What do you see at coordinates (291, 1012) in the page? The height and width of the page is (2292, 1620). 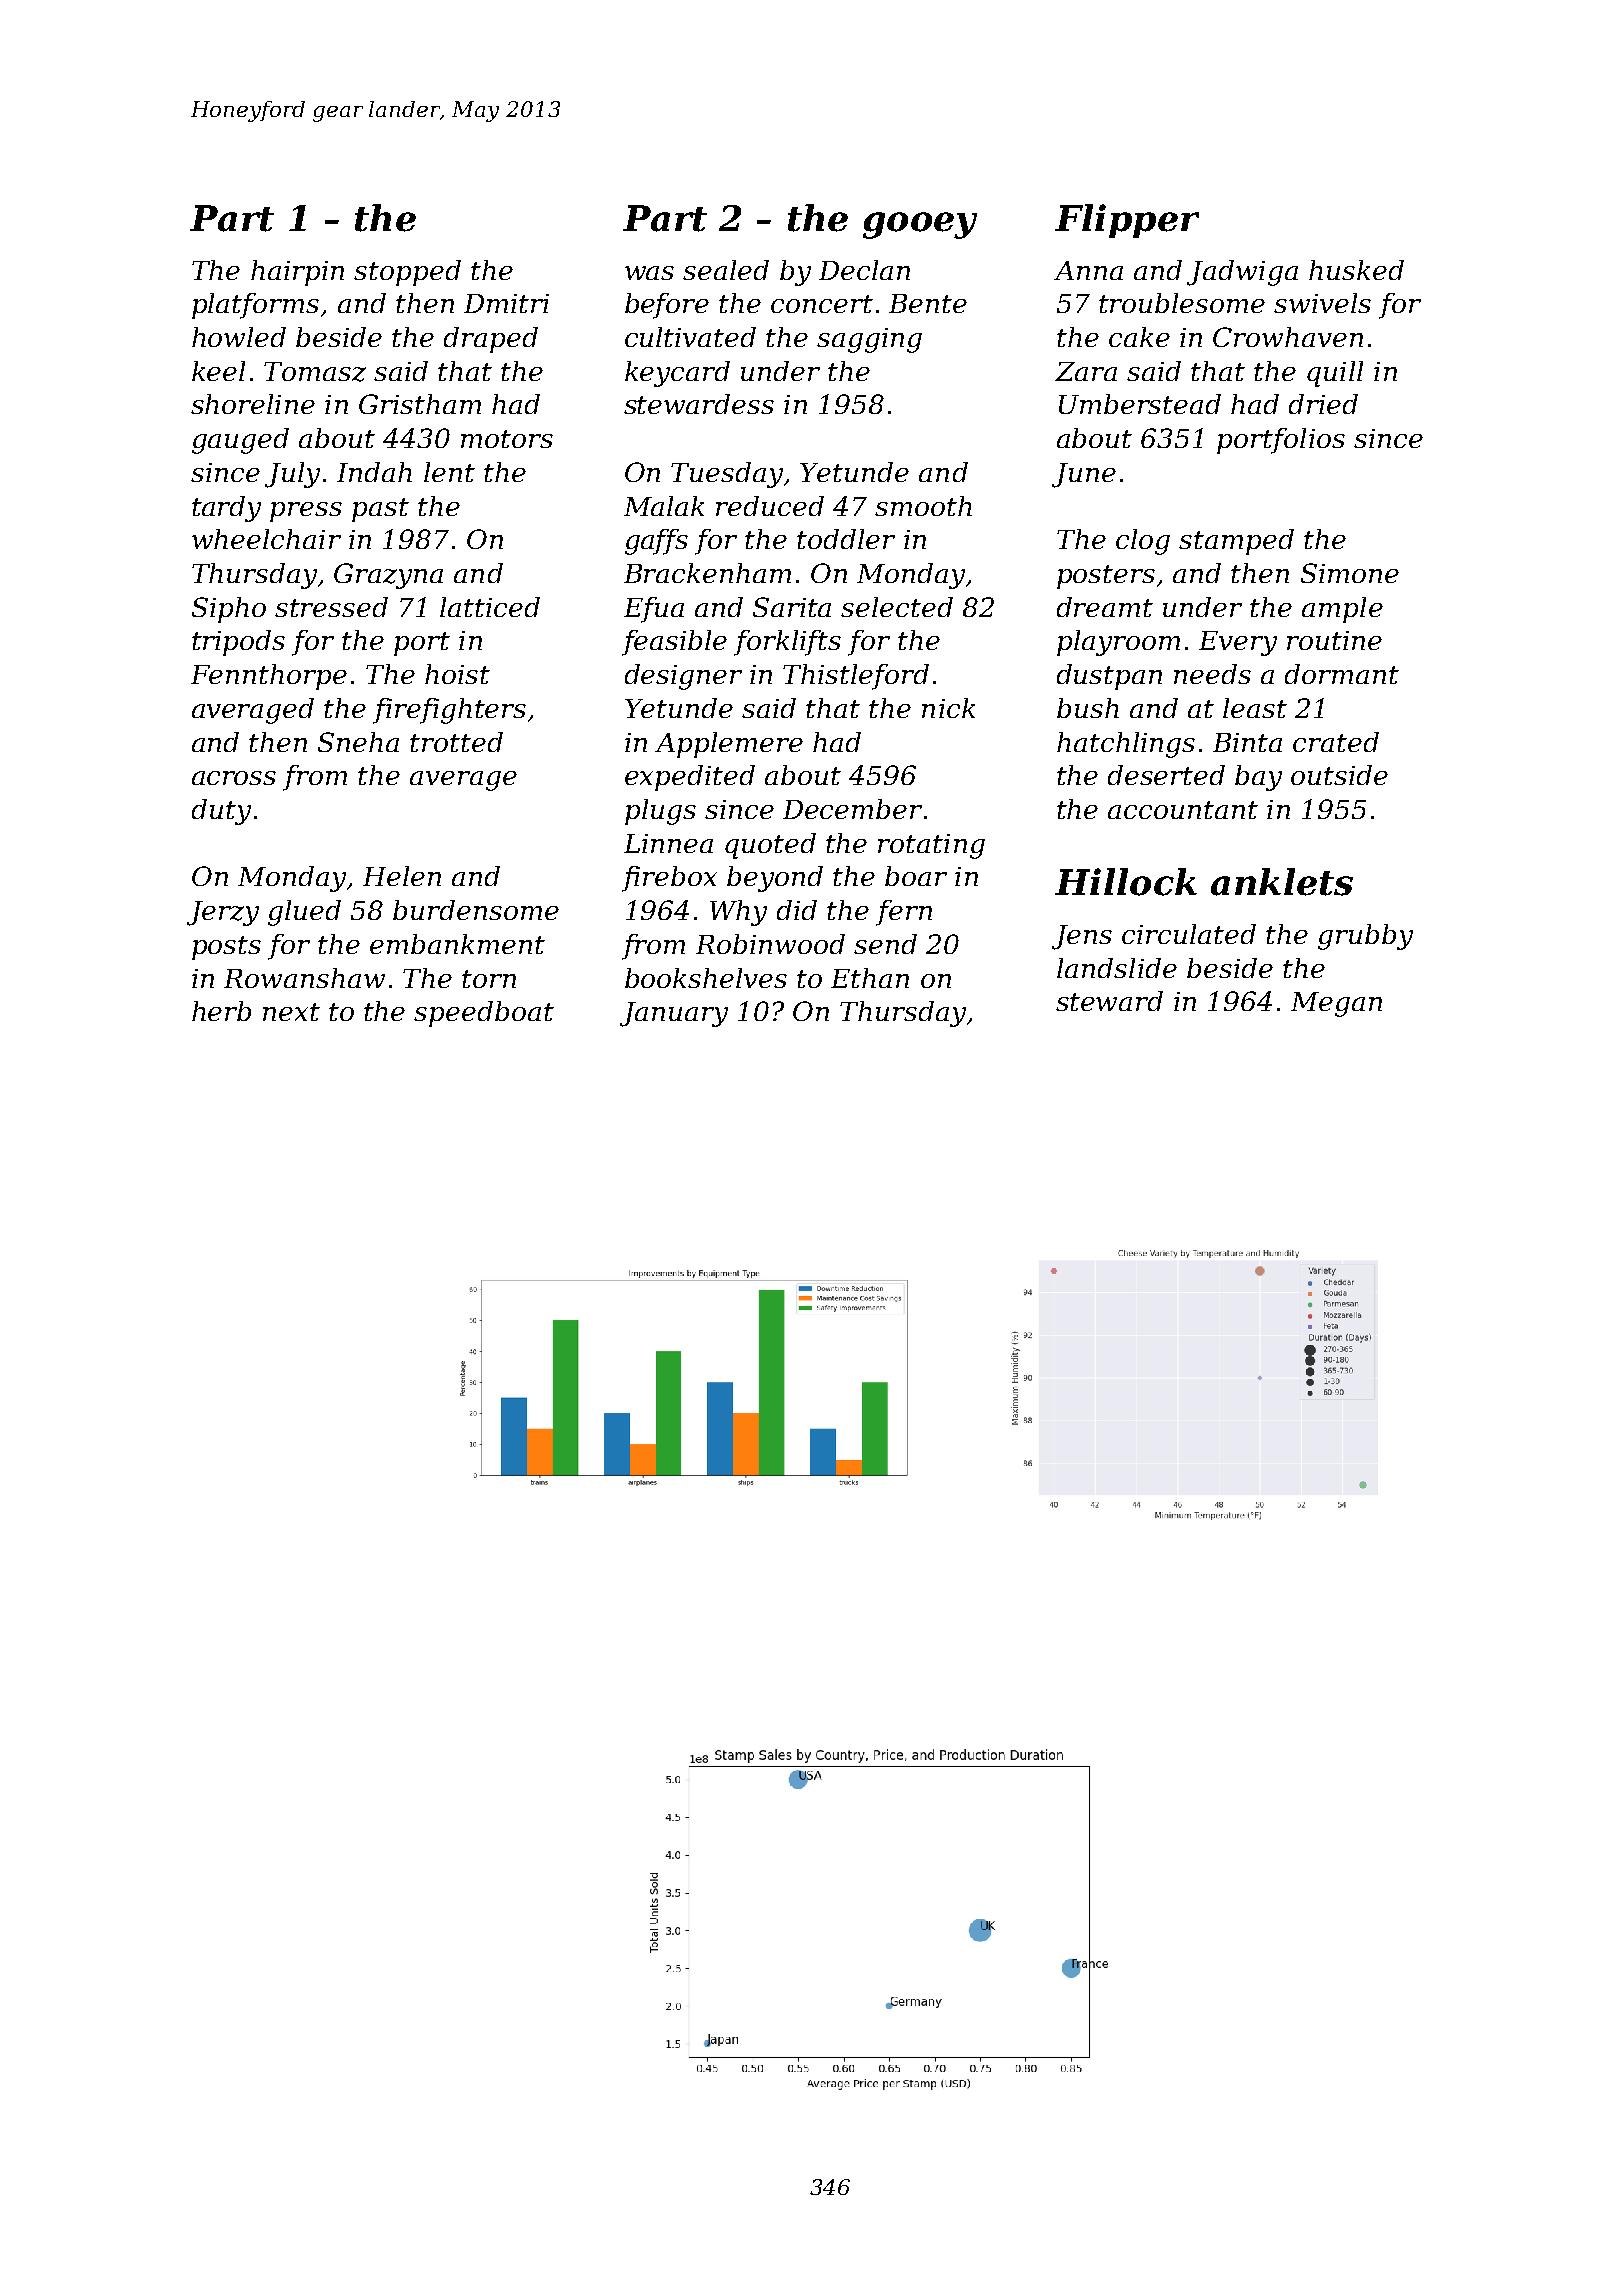 I see `next` at bounding box center [291, 1012].
